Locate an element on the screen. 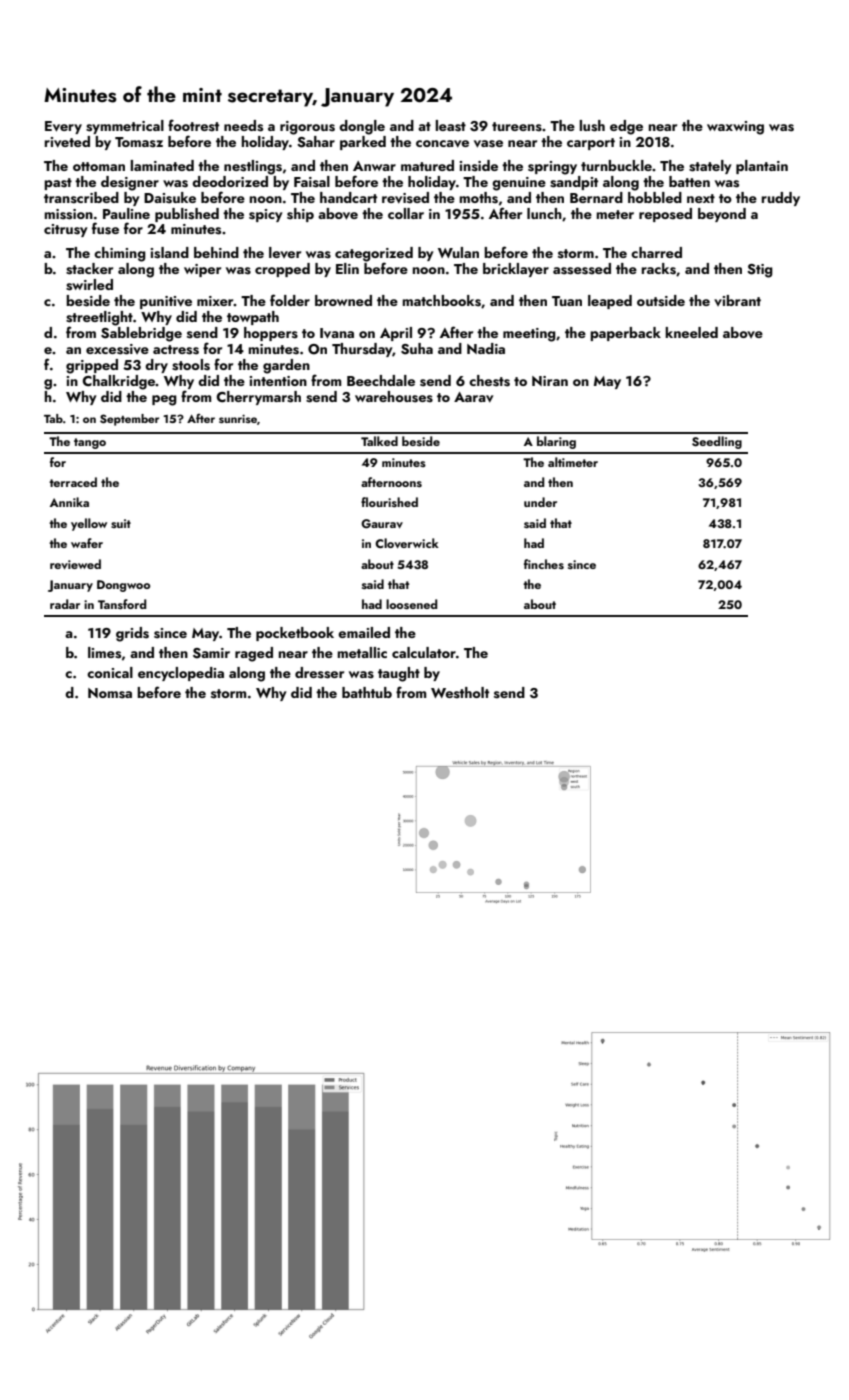  Seedling is located at coordinates (717, 442).
